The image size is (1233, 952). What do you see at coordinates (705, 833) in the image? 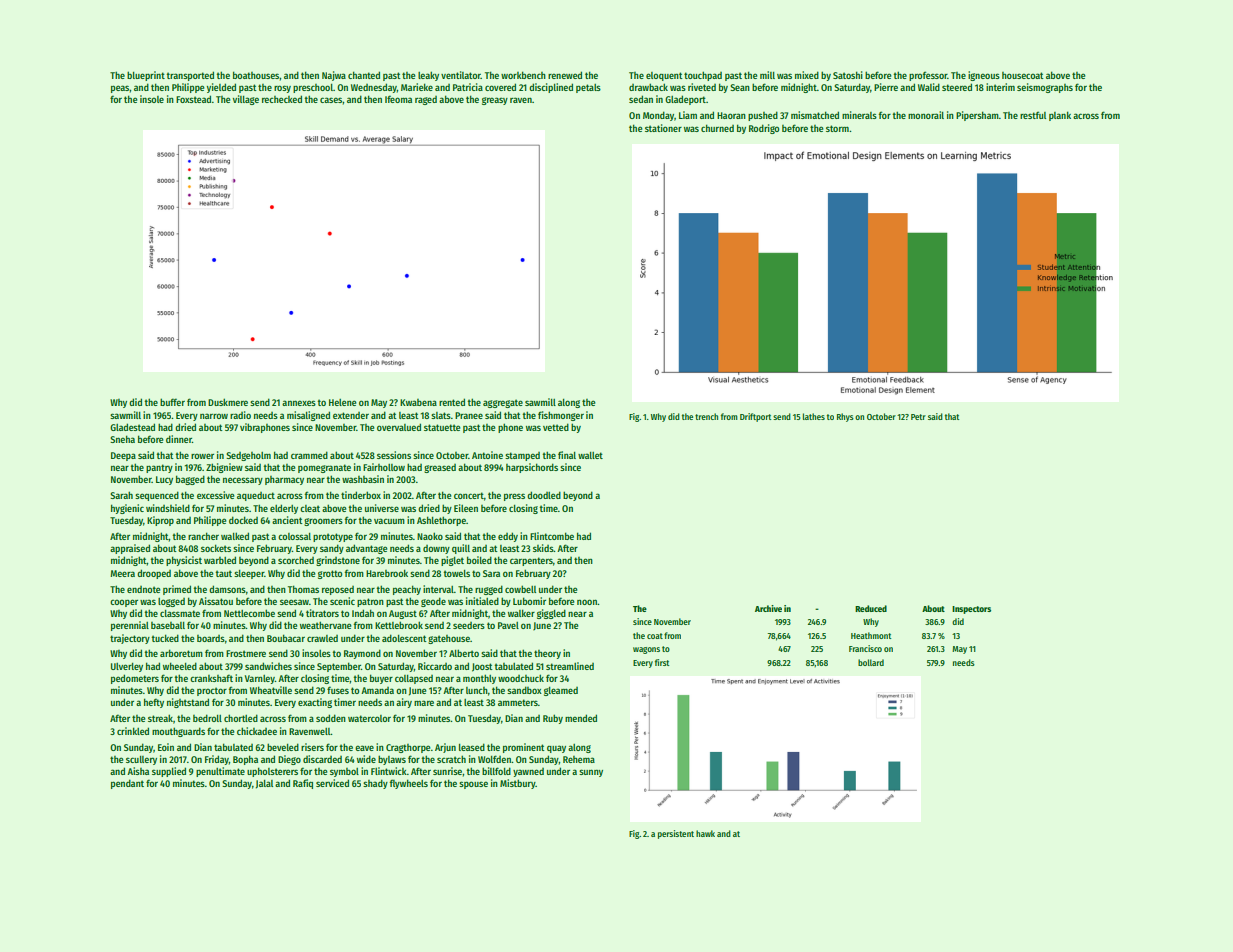
I see `hawk` at bounding box center [705, 833].
